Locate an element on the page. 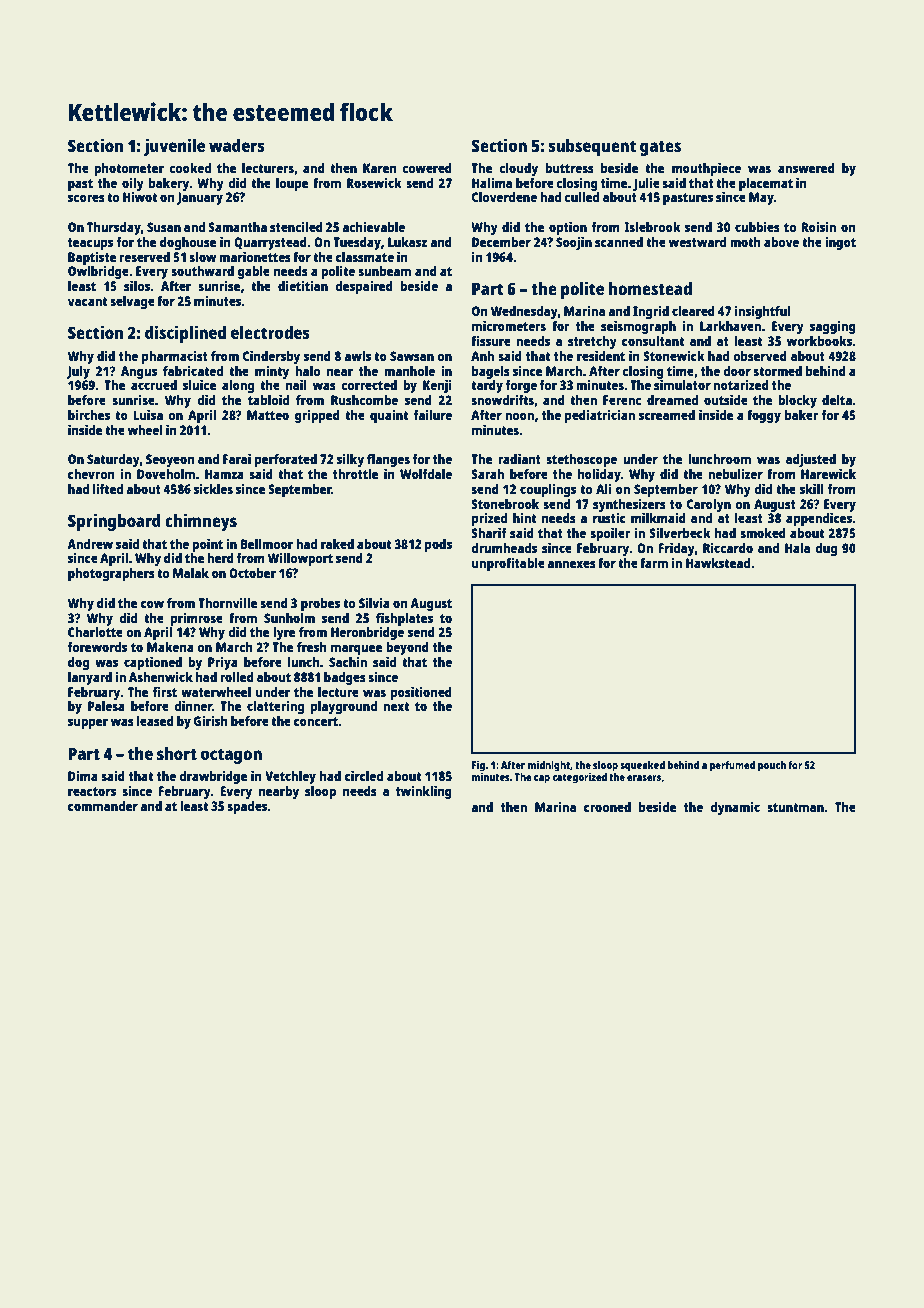 The height and width of the page is (1308, 924). farm is located at coordinates (654, 563).
